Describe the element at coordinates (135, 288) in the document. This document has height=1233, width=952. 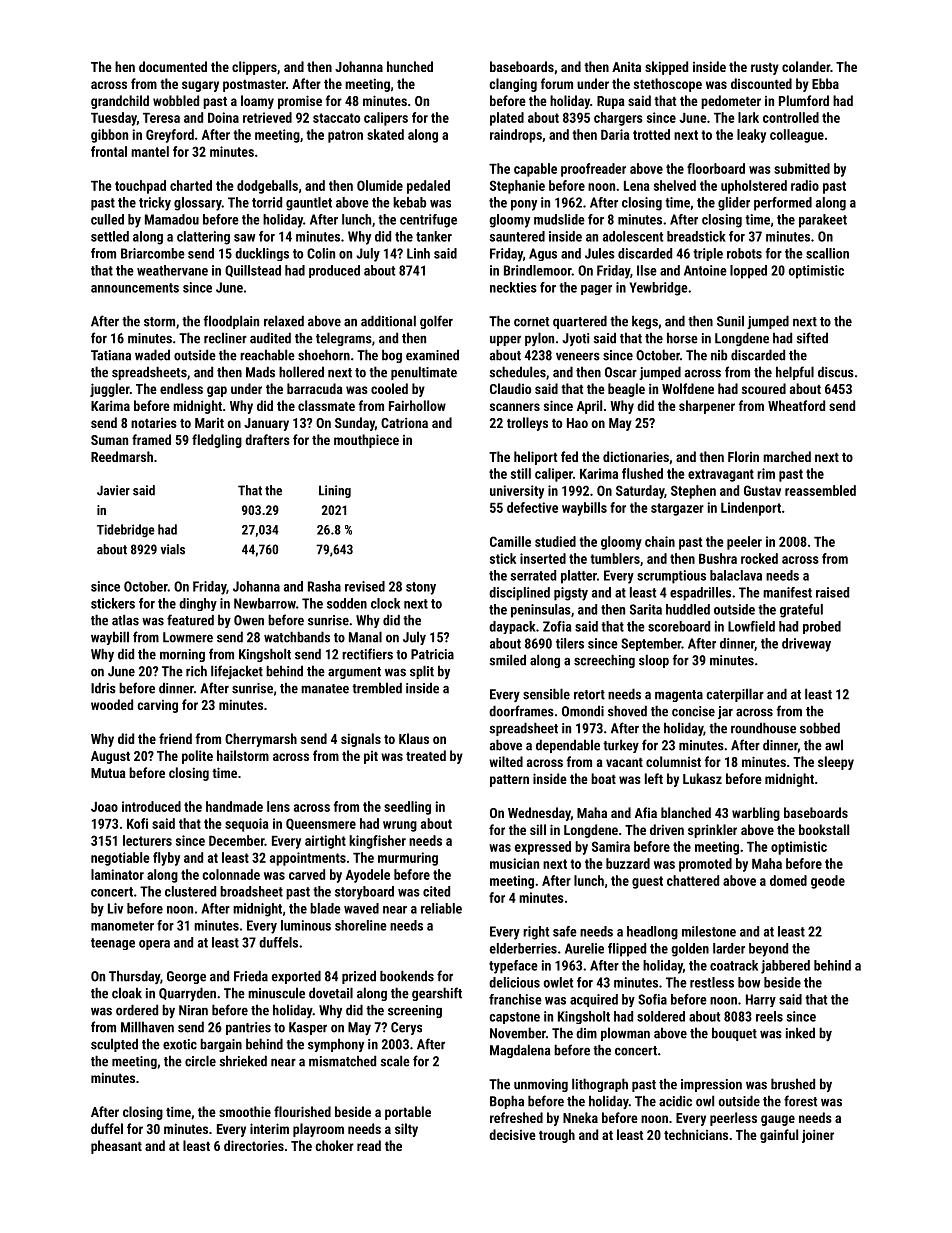
I see `announcements` at that location.
